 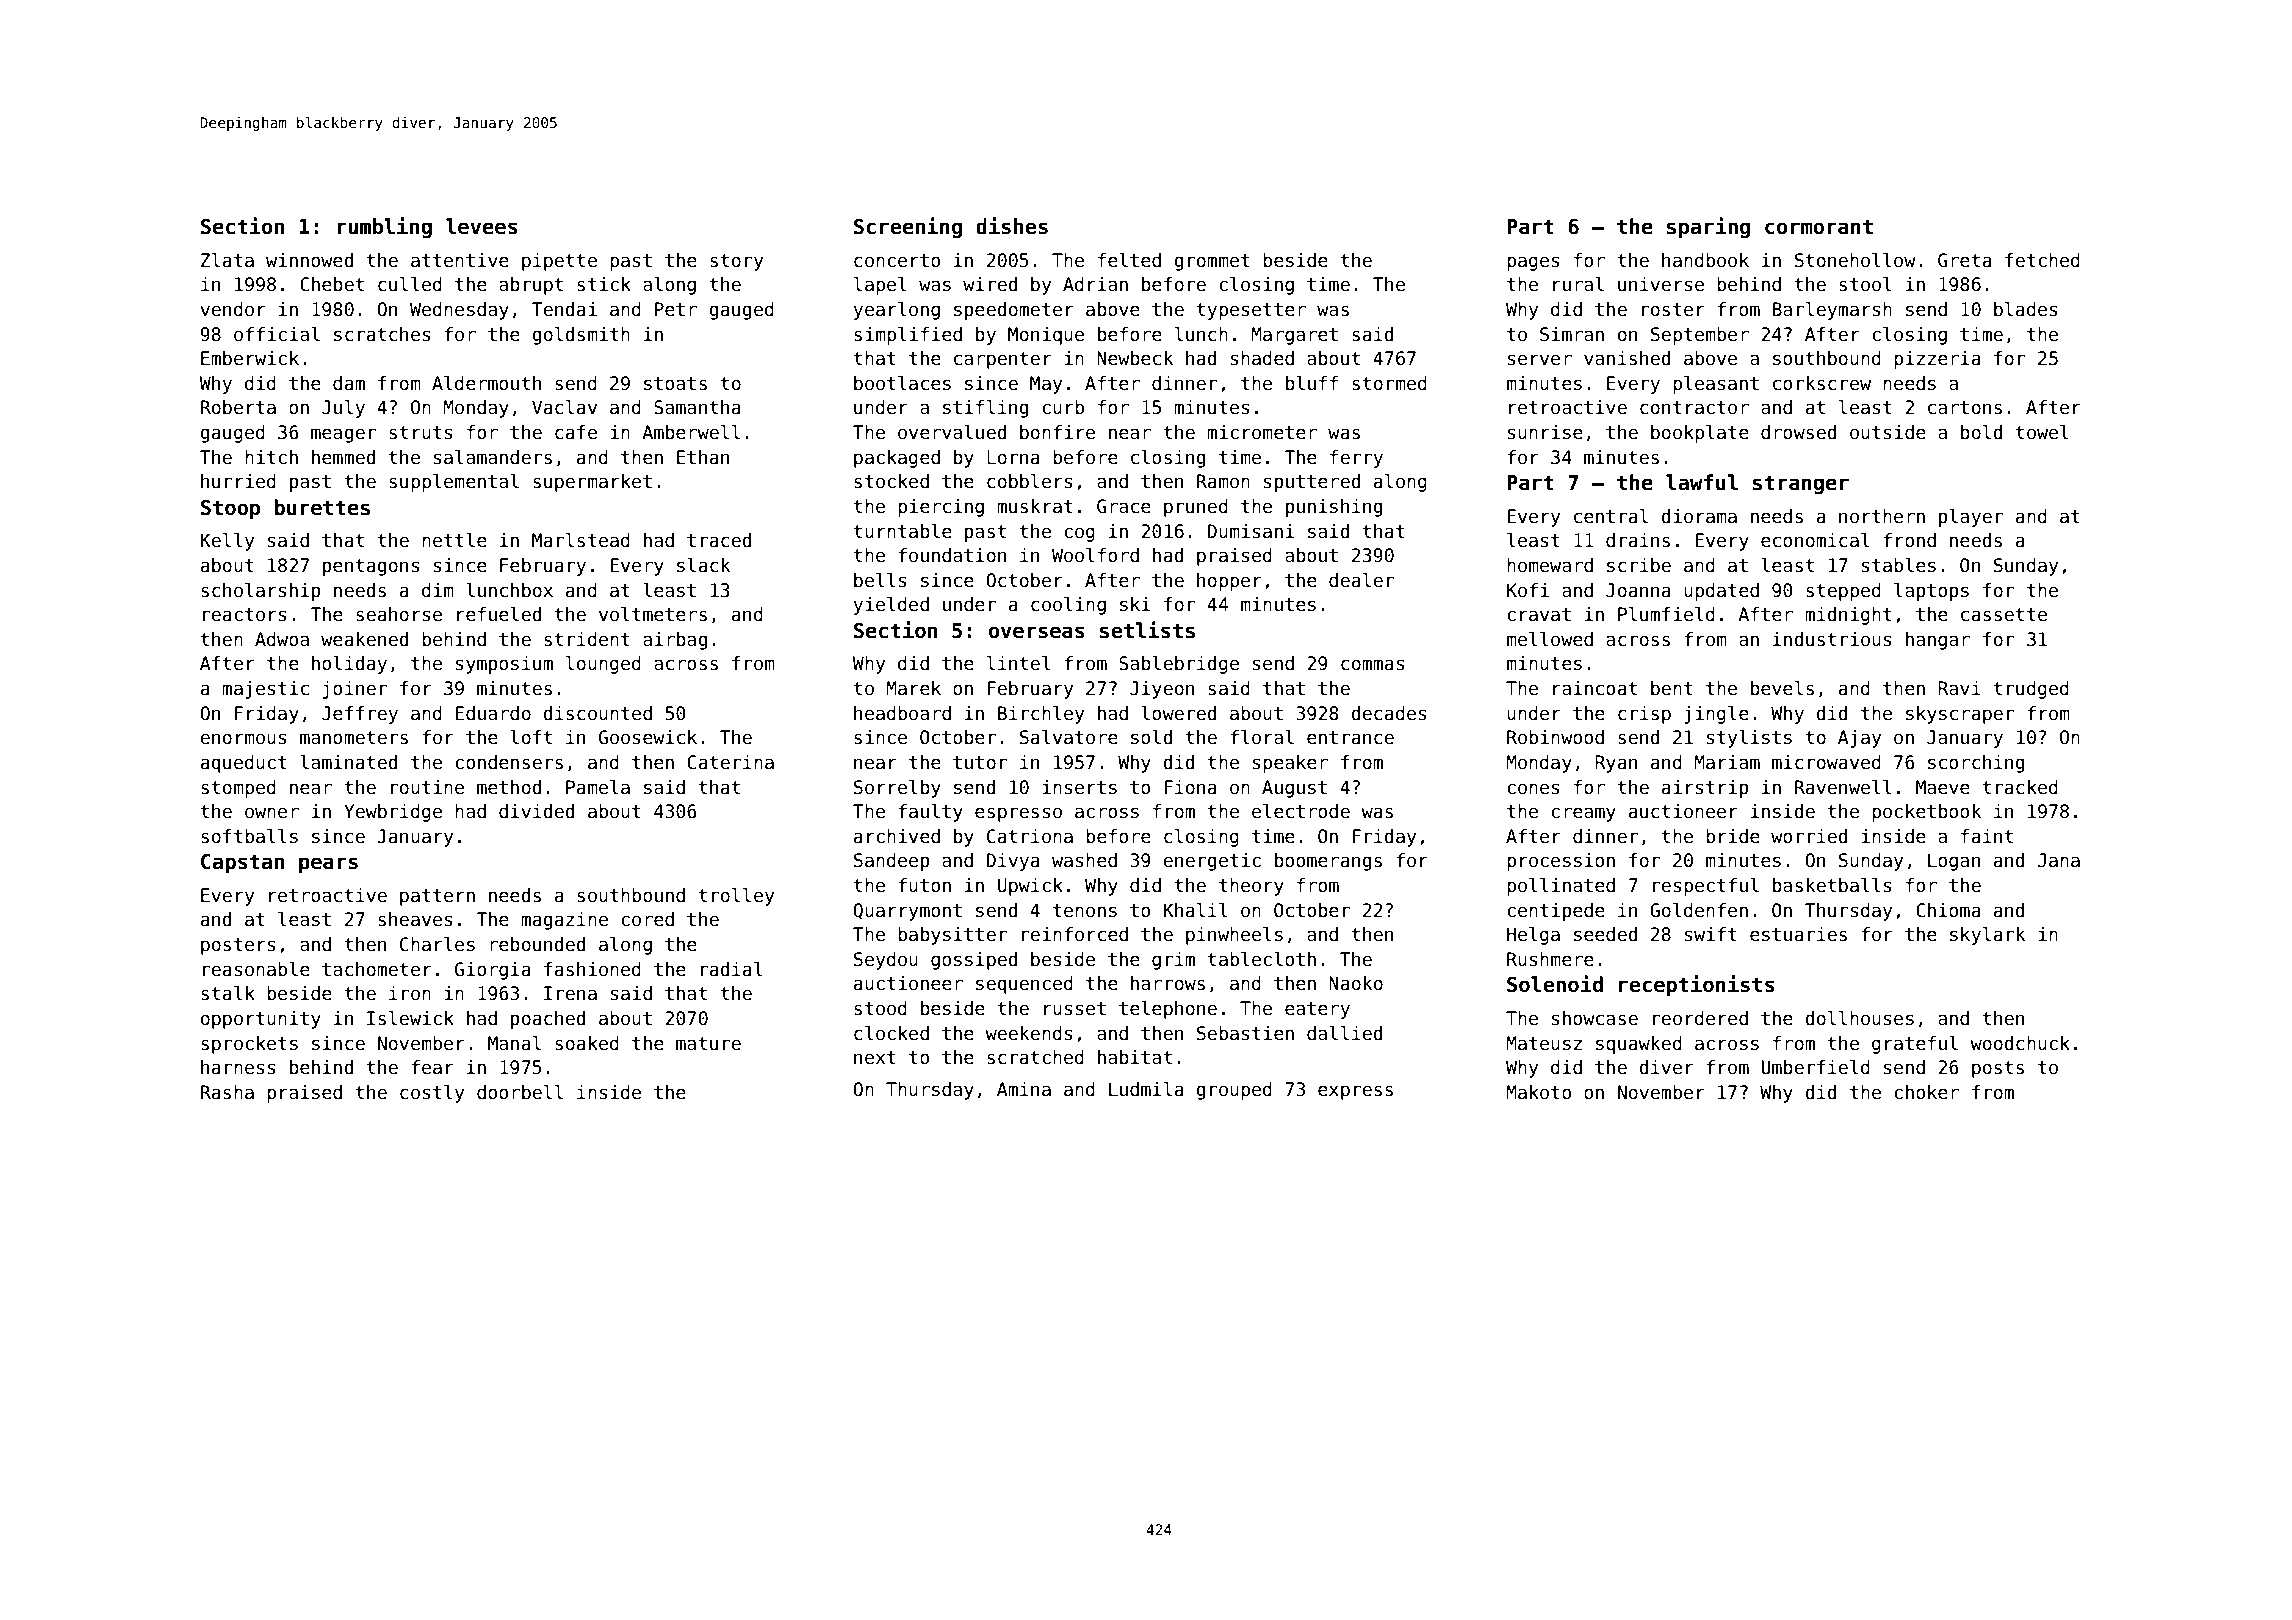 I want to click on ski, so click(x=1135, y=604).
